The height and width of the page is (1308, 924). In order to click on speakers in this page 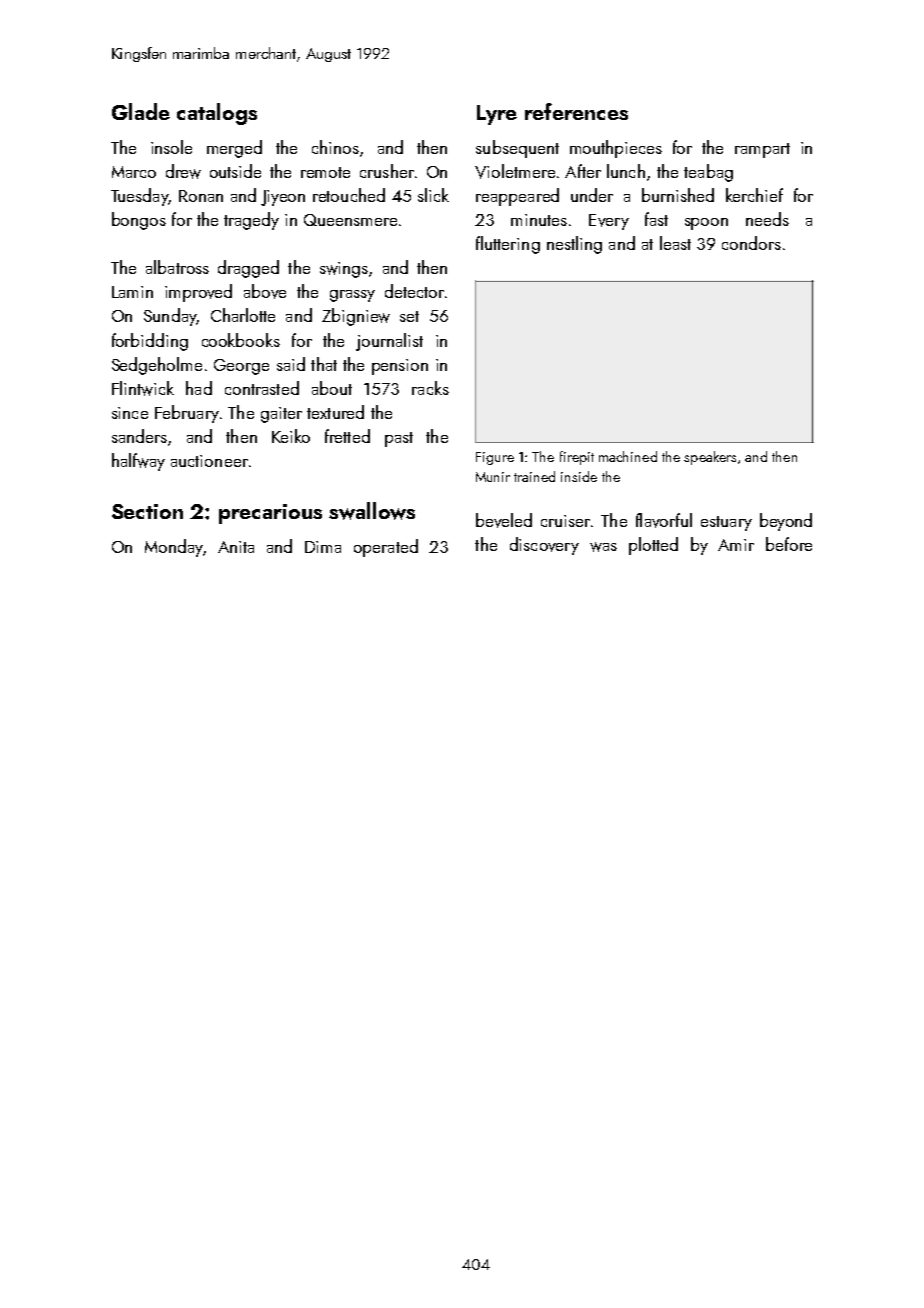, I will do `click(710, 458)`.
